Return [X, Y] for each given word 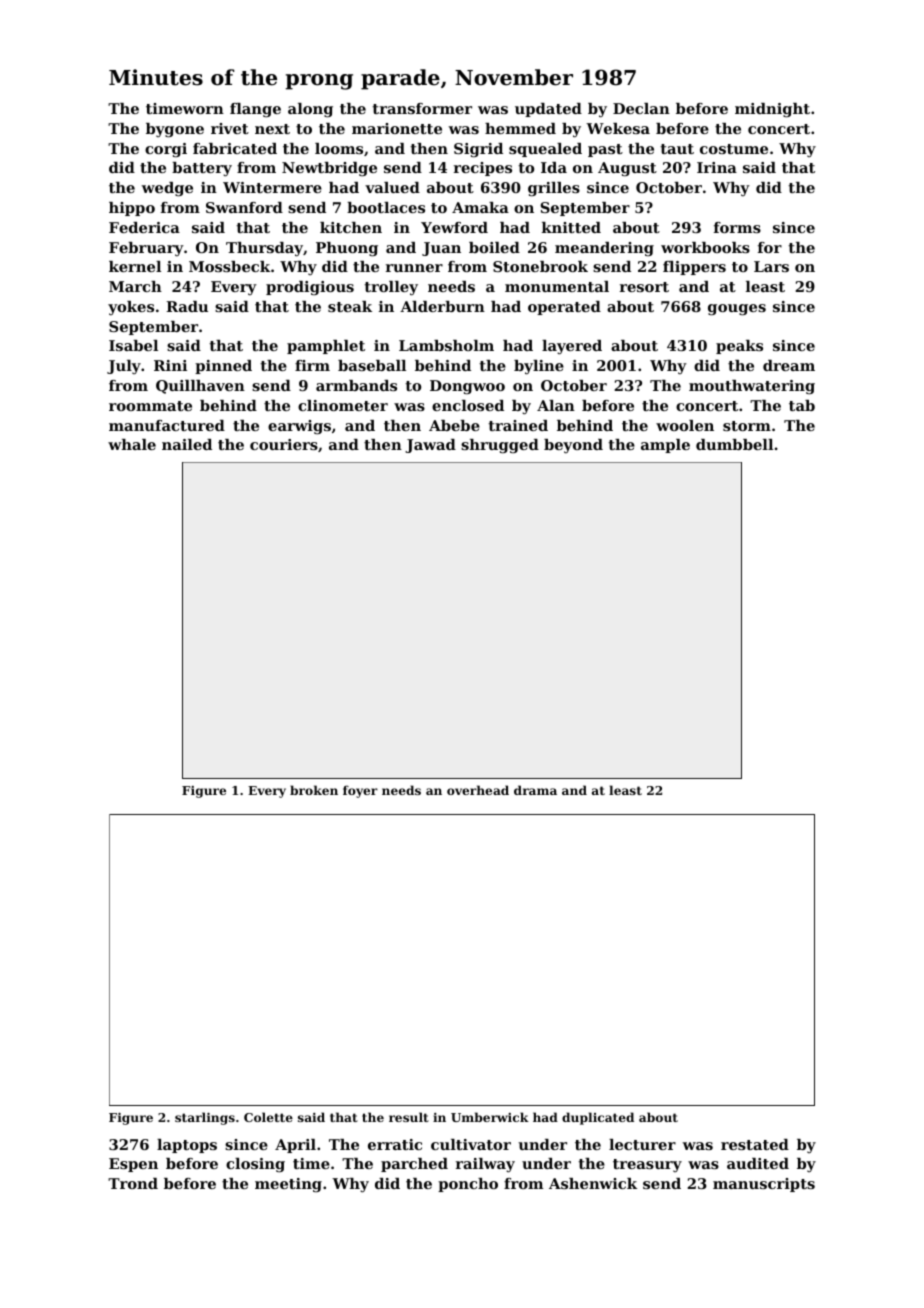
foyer [360, 791]
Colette [268, 1117]
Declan [641, 108]
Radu [187, 306]
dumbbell [734, 444]
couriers [284, 444]
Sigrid [478, 150]
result [409, 1117]
